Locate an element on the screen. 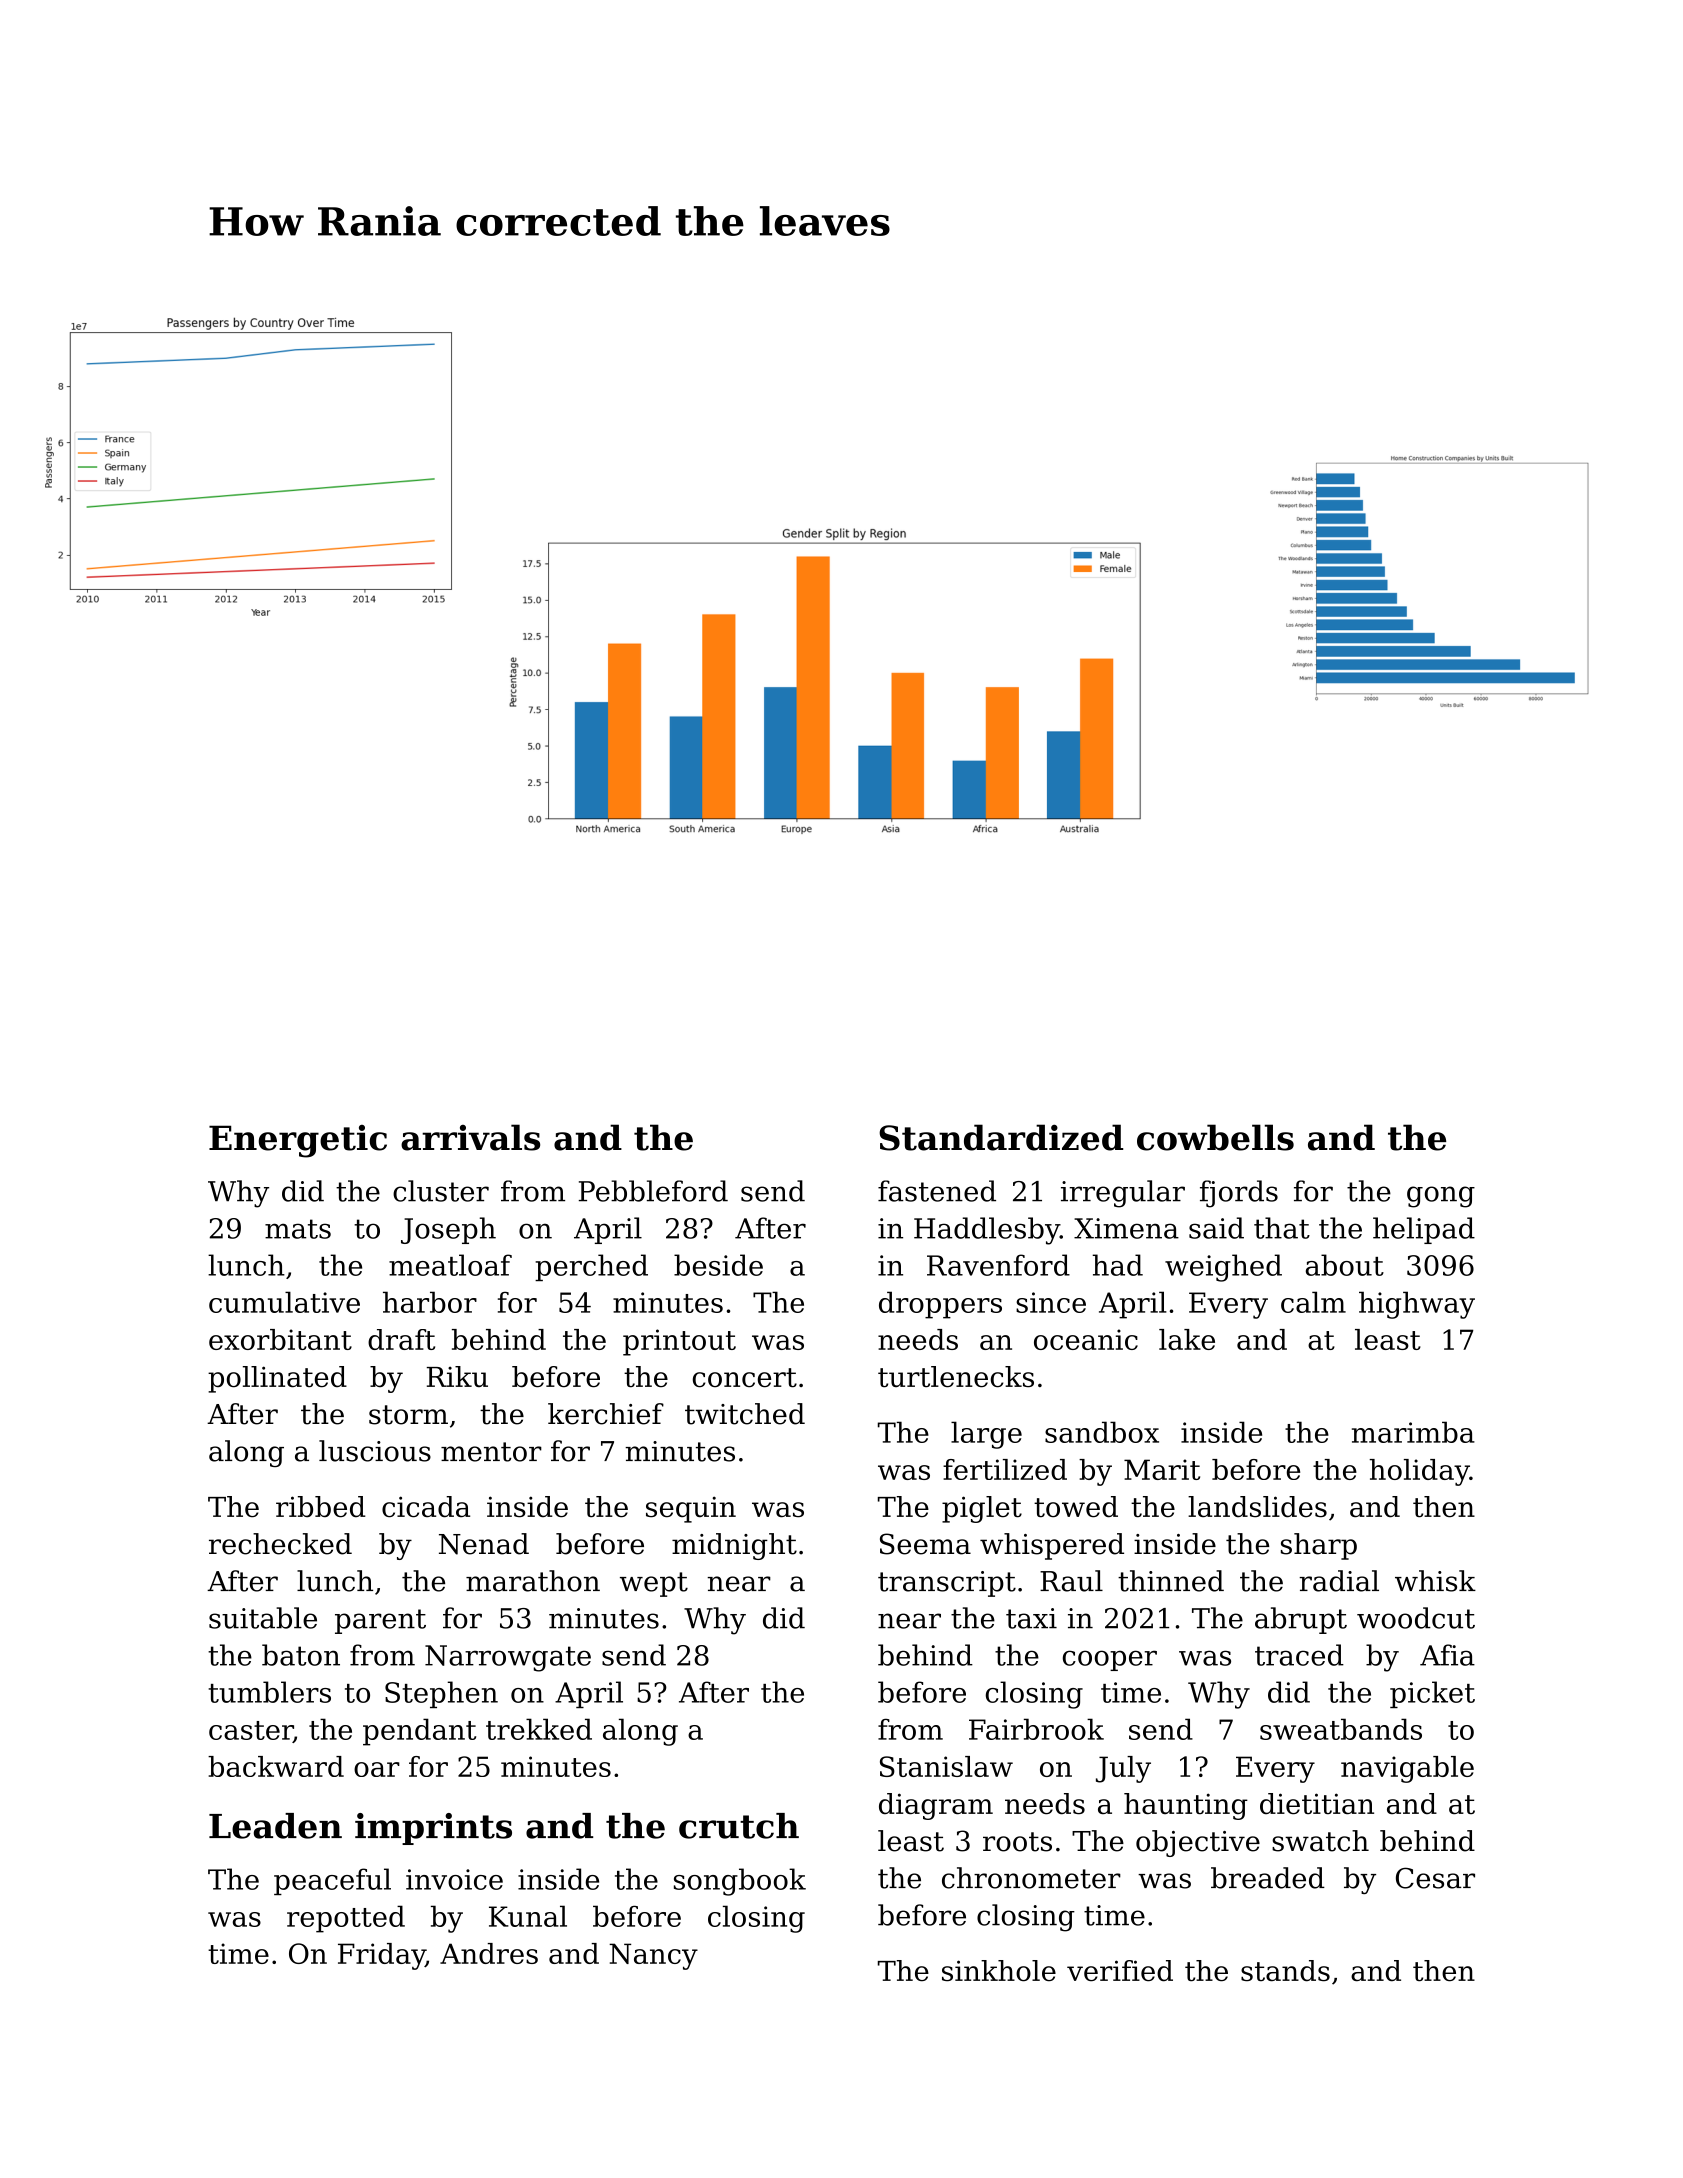 The height and width of the screenshot is (2178, 1683). Ravenford is located at coordinates (998, 1265).
